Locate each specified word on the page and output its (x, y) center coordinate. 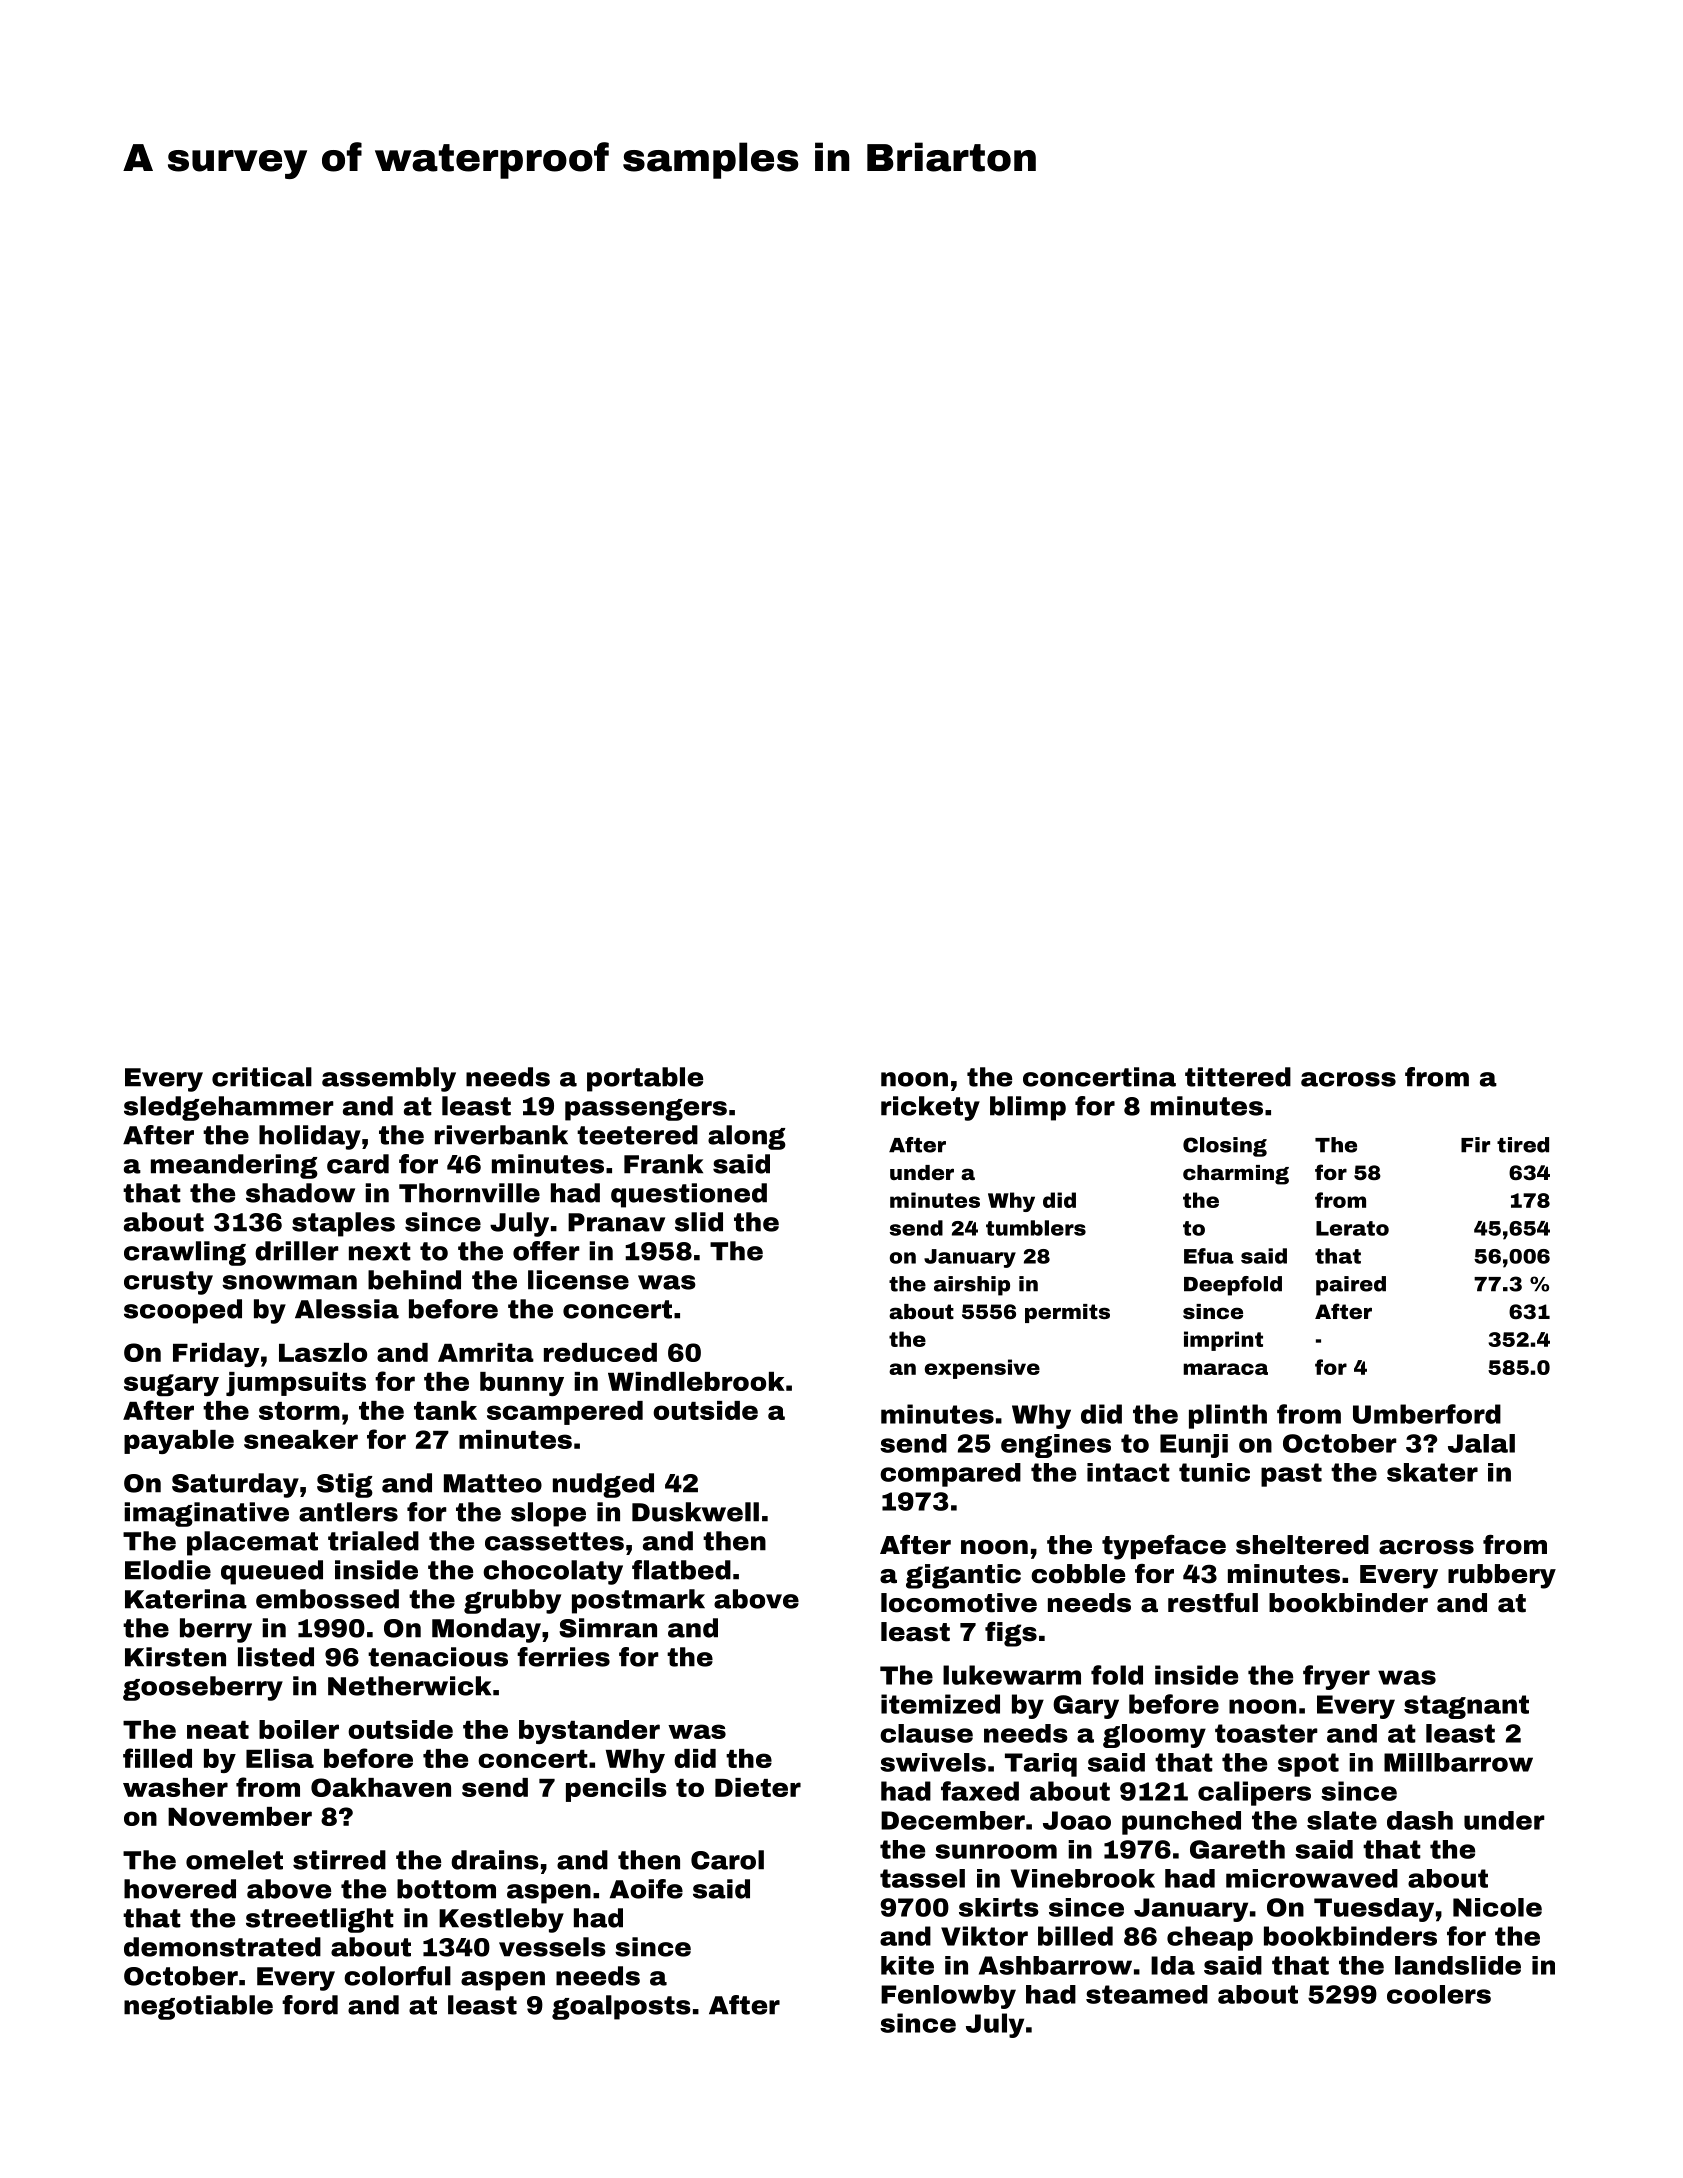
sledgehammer (229, 1108)
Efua (1209, 1256)
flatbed (681, 1570)
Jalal (1481, 1443)
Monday (486, 1630)
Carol (727, 1860)
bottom (446, 1889)
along (747, 1137)
